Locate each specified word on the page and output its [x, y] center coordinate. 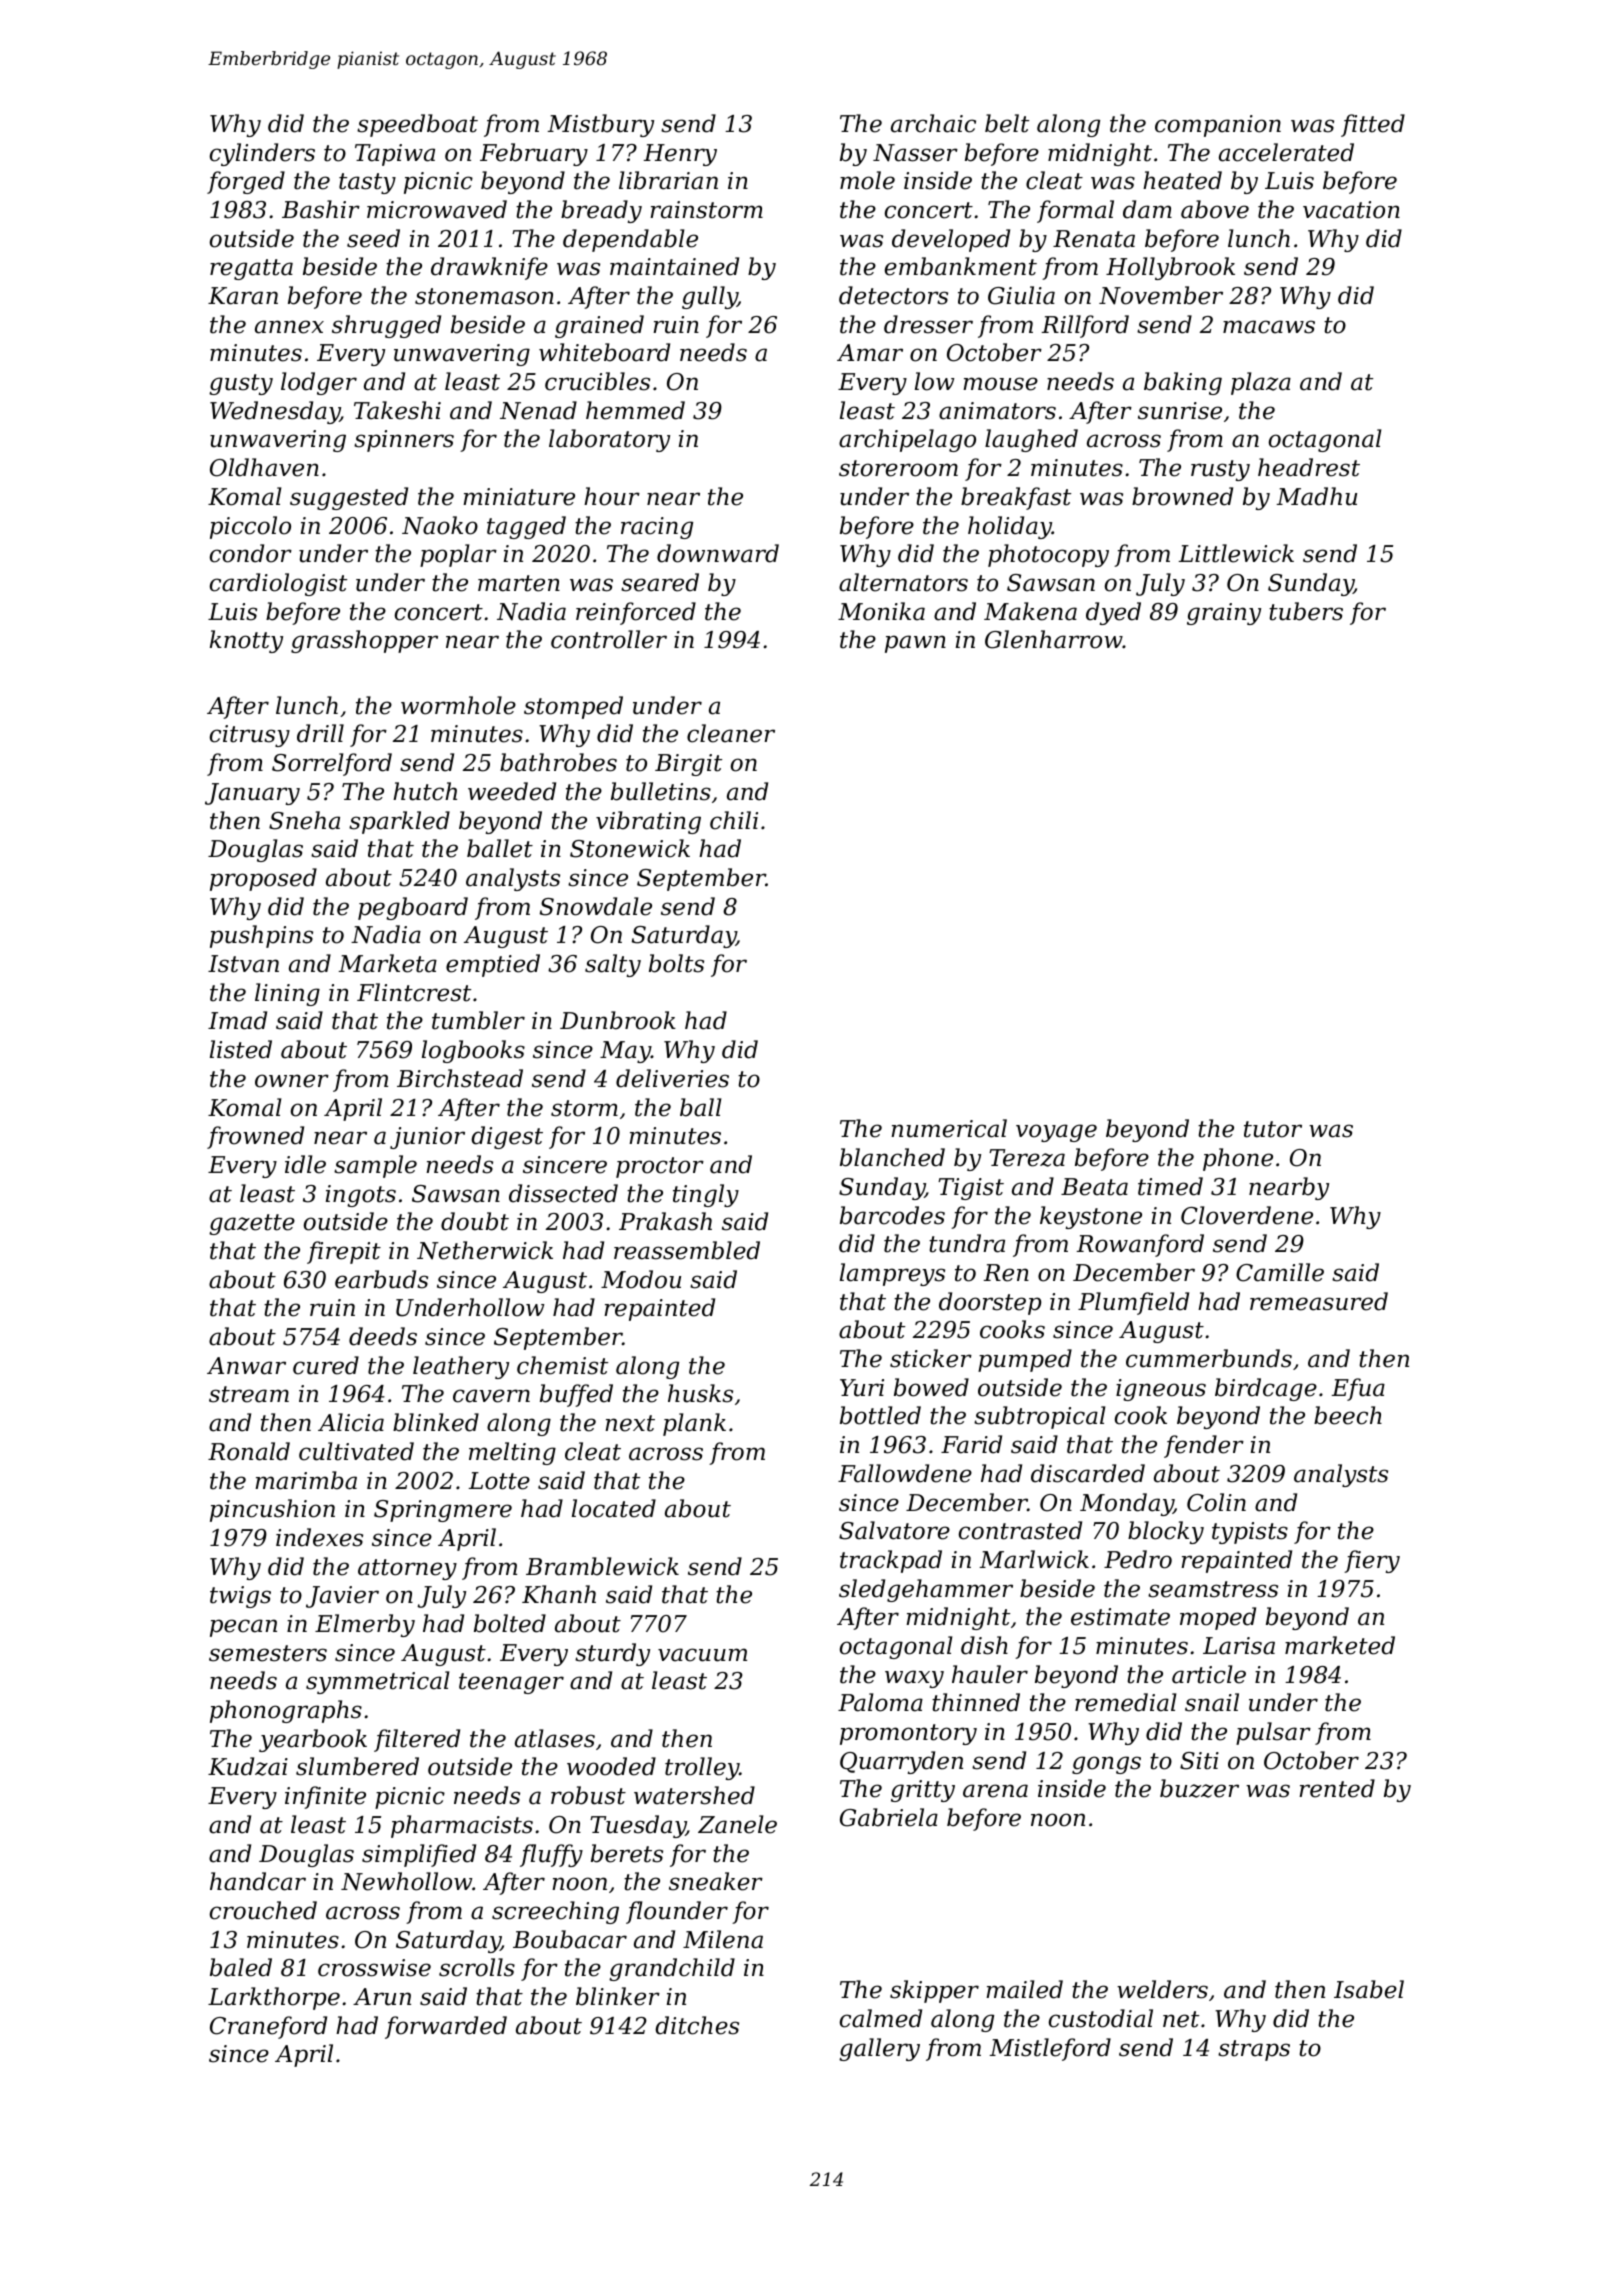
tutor [1273, 1129]
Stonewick [630, 848]
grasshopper [364, 641]
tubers [1306, 611]
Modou [641, 1279]
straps [1254, 2050]
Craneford [268, 2027]
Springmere [443, 1511]
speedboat [417, 125]
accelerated [1286, 152]
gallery [879, 2049]
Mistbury [600, 125]
